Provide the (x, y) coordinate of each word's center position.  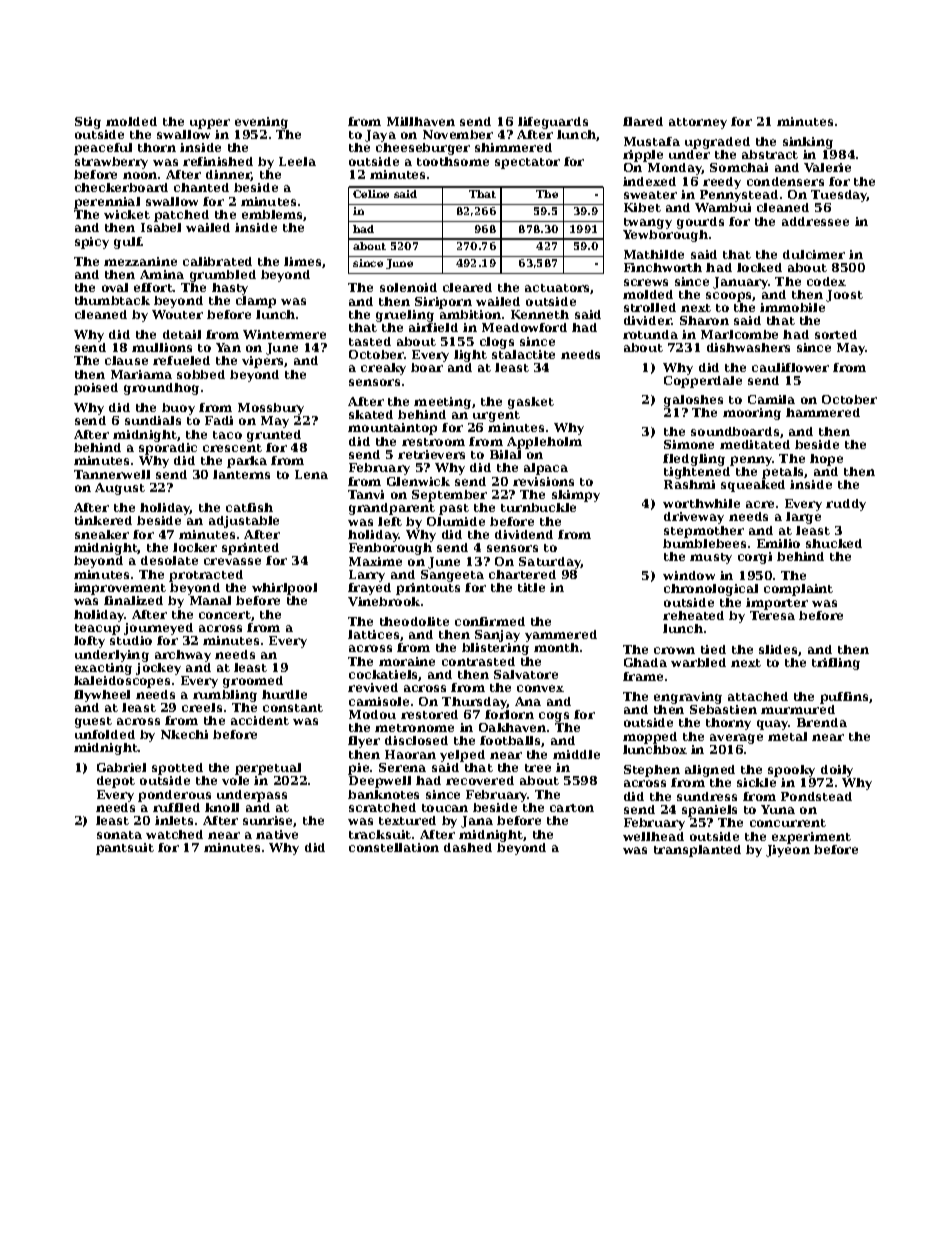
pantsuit (125, 849)
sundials (153, 420)
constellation (394, 847)
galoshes (693, 401)
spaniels (709, 811)
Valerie (827, 167)
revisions (543, 481)
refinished (218, 161)
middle (576, 754)
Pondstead (816, 796)
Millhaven (421, 121)
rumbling (225, 696)
